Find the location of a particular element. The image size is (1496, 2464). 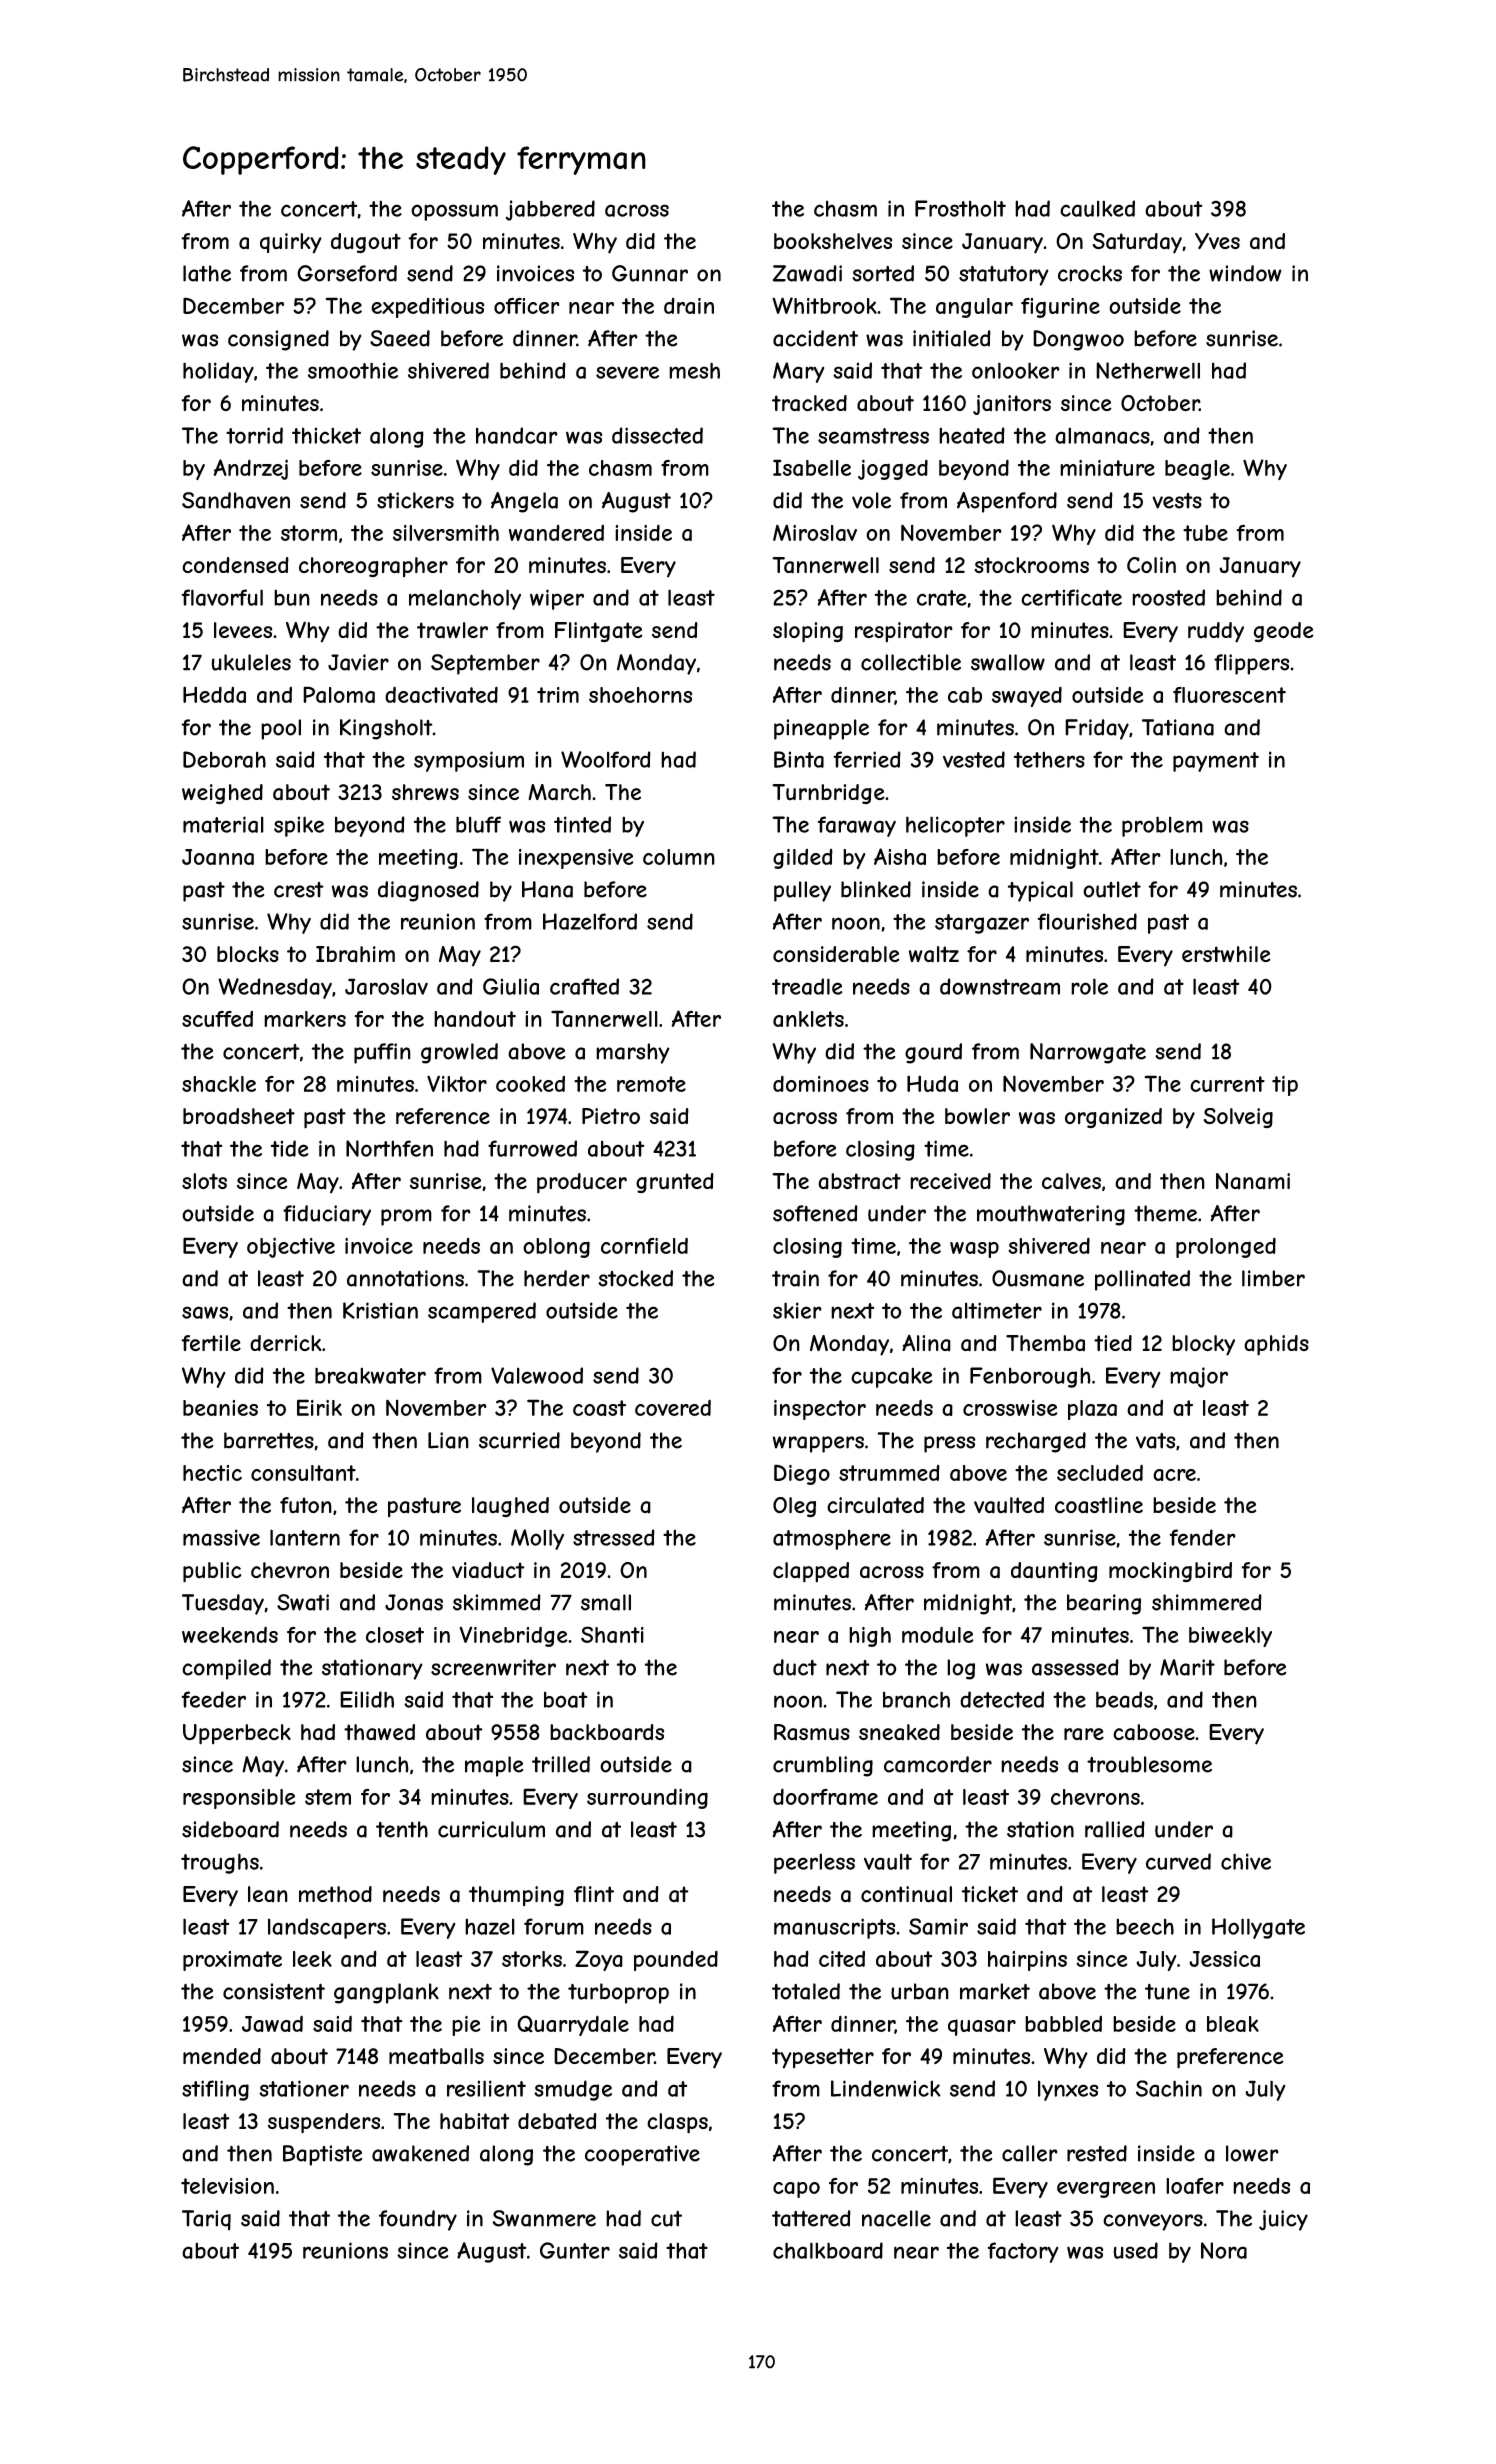

scampered is located at coordinates (482, 1312).
